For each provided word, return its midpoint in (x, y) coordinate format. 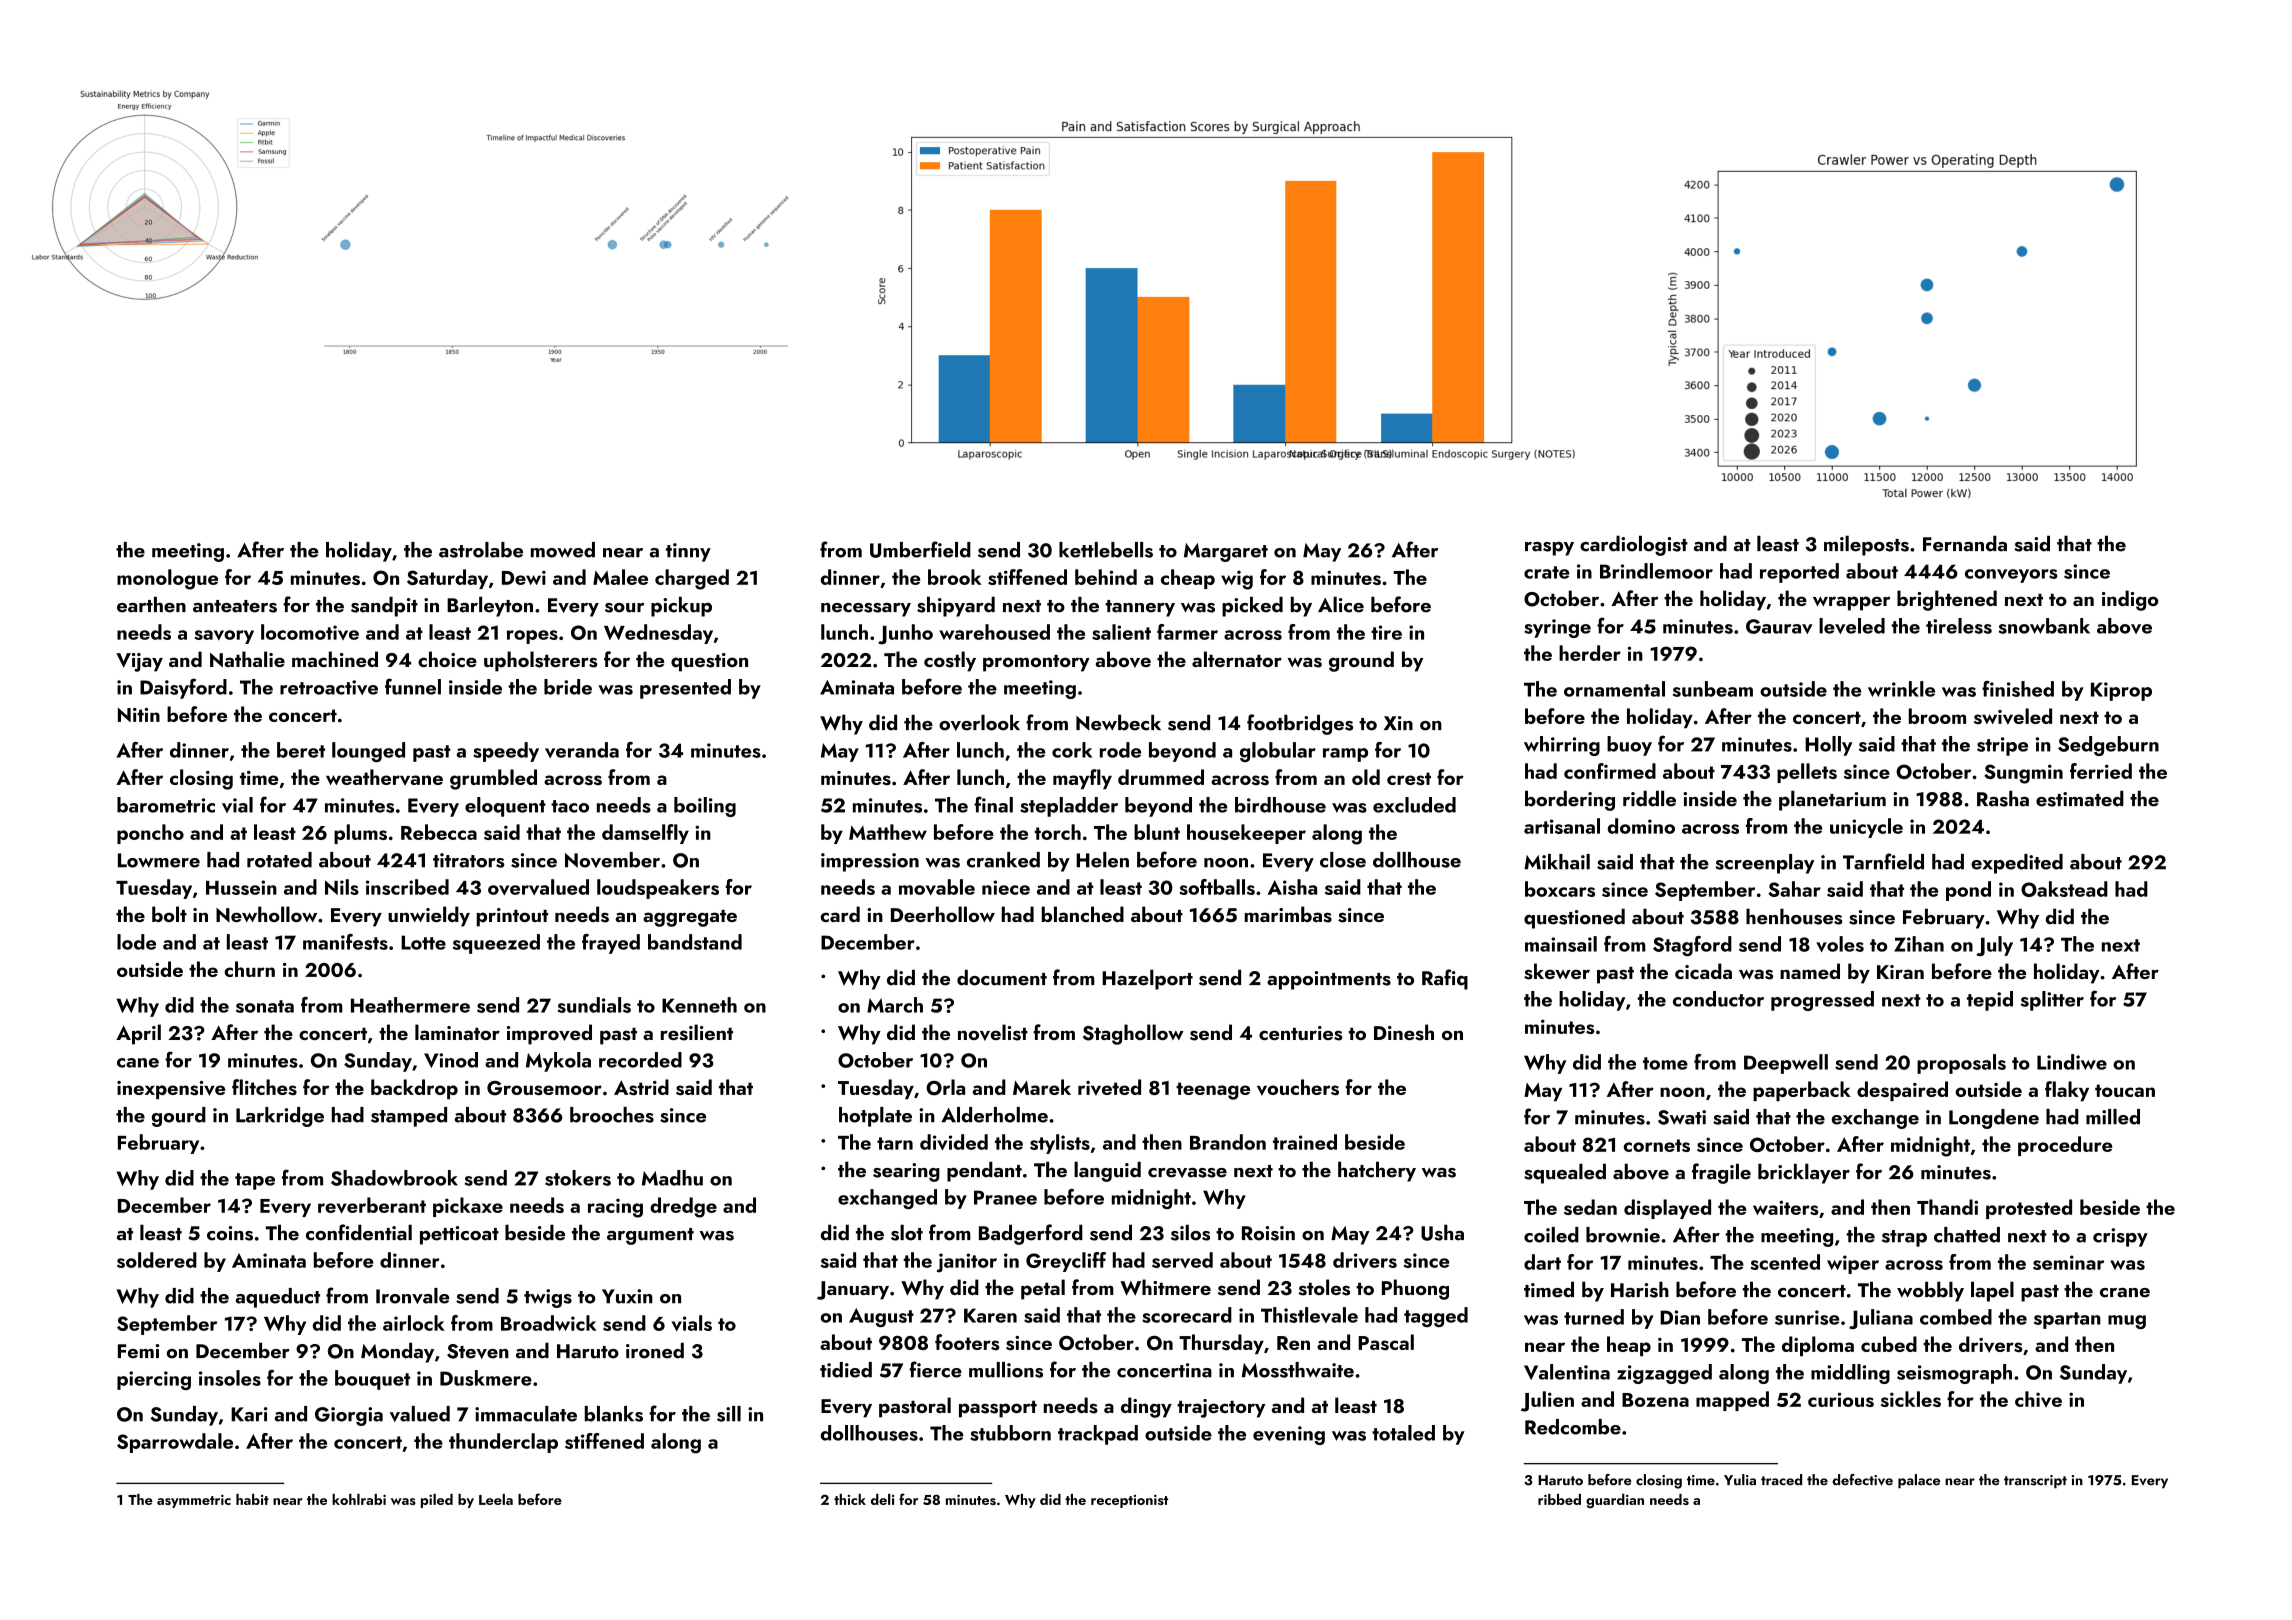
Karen (990, 1315)
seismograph (1954, 1374)
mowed (563, 550)
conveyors (2011, 576)
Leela (496, 1499)
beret (301, 750)
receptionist (1129, 1501)
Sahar (1794, 889)
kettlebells (1106, 550)
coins (230, 1233)
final (993, 804)
